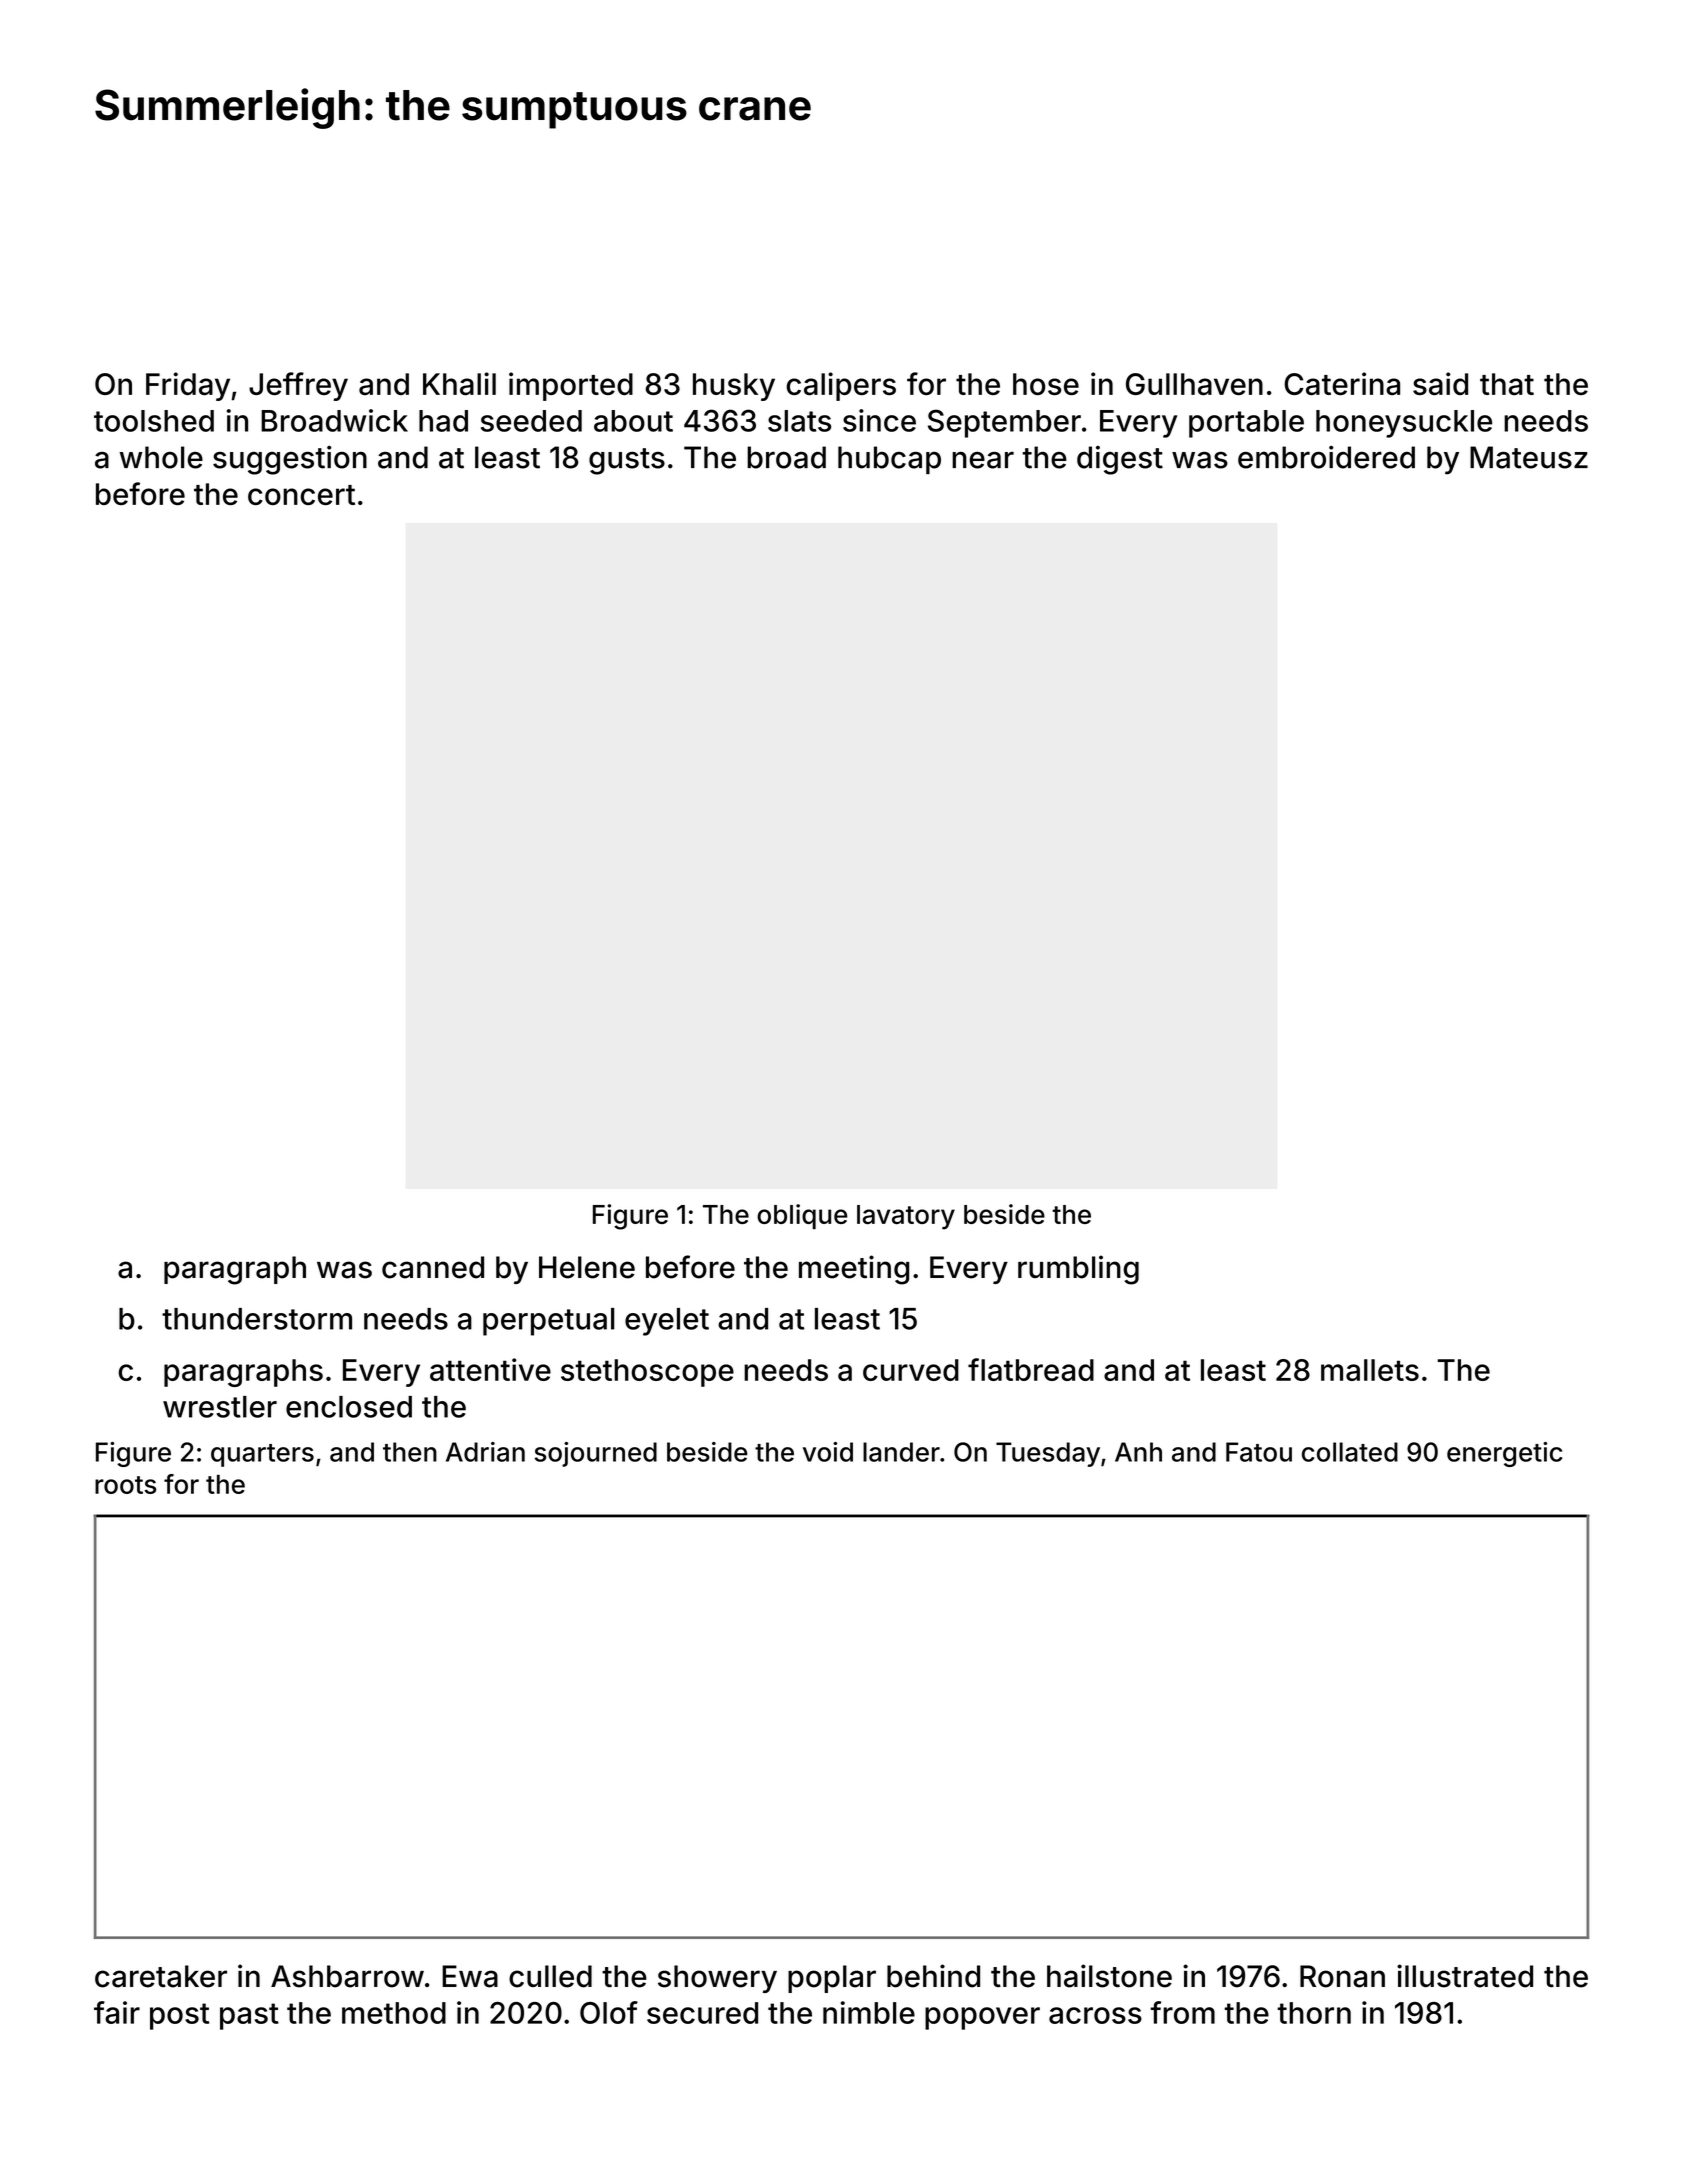 The width and height of the page is (1683, 2178). Describe the element at coordinates (485, 1452) in the page. I see `Adrian` at that location.
